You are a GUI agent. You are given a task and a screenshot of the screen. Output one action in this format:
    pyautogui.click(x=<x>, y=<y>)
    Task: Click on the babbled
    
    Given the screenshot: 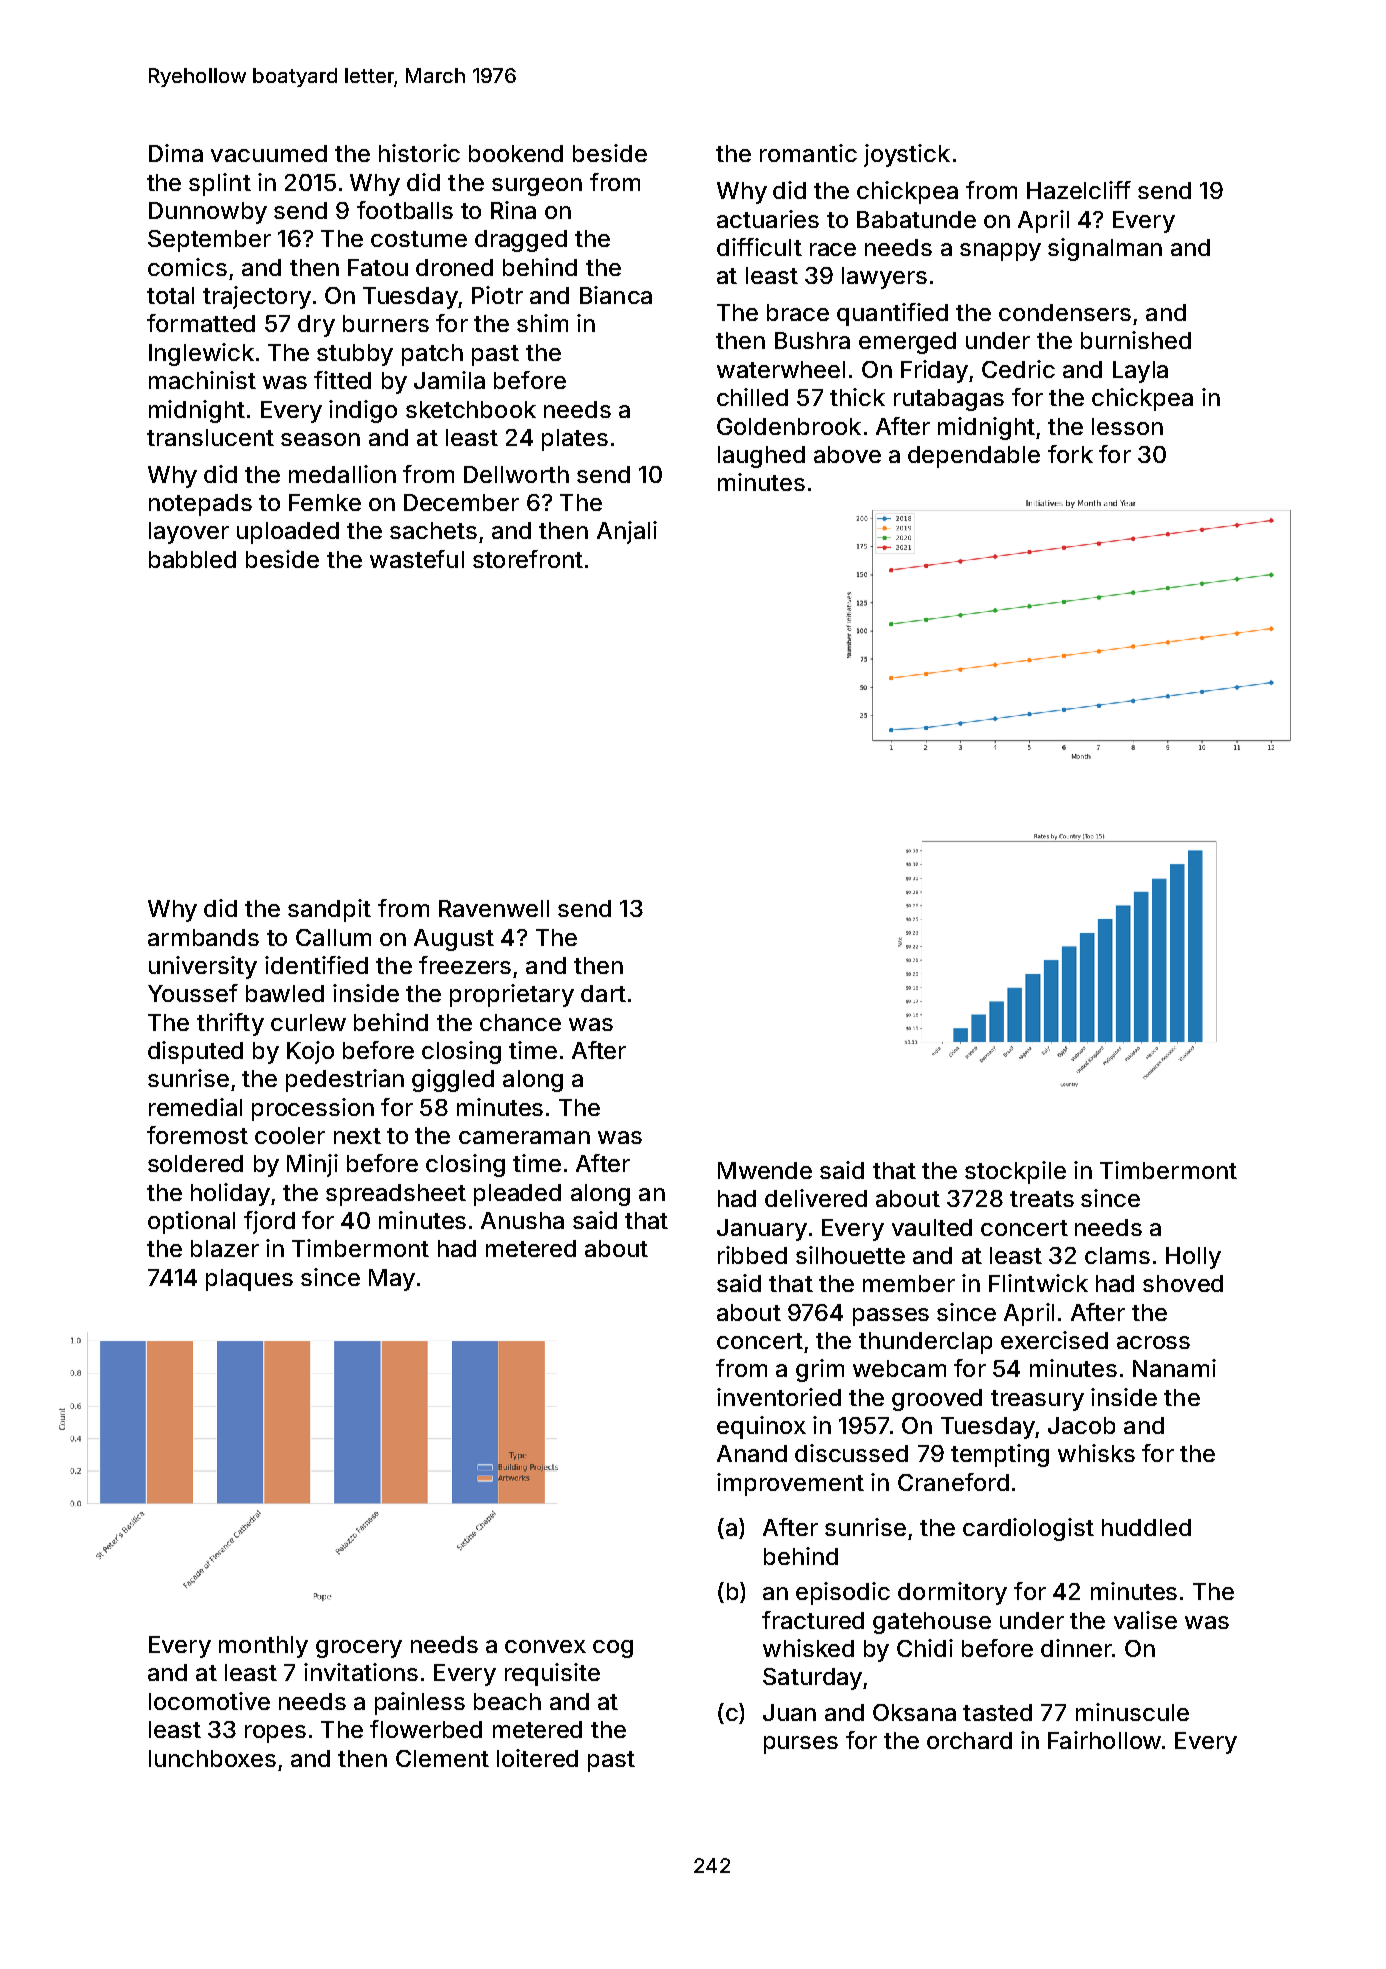 What is the action you would take?
    pyautogui.click(x=192, y=559)
